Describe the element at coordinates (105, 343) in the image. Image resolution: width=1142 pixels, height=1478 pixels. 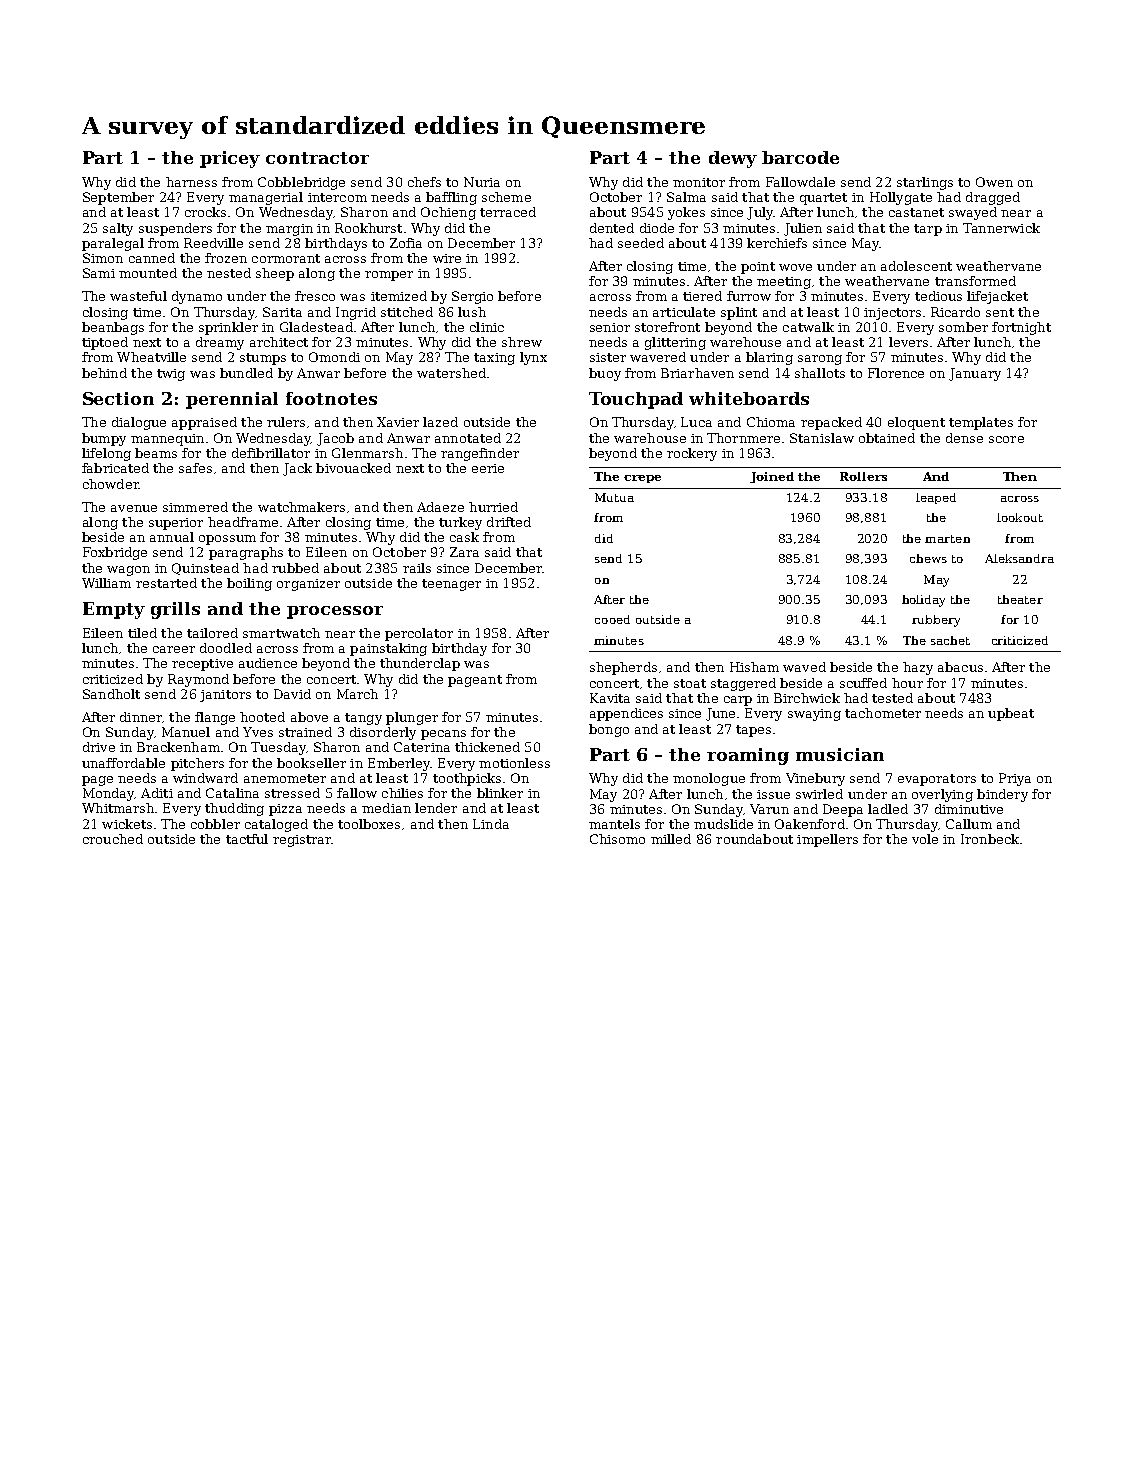
I see `tiptoed` at that location.
